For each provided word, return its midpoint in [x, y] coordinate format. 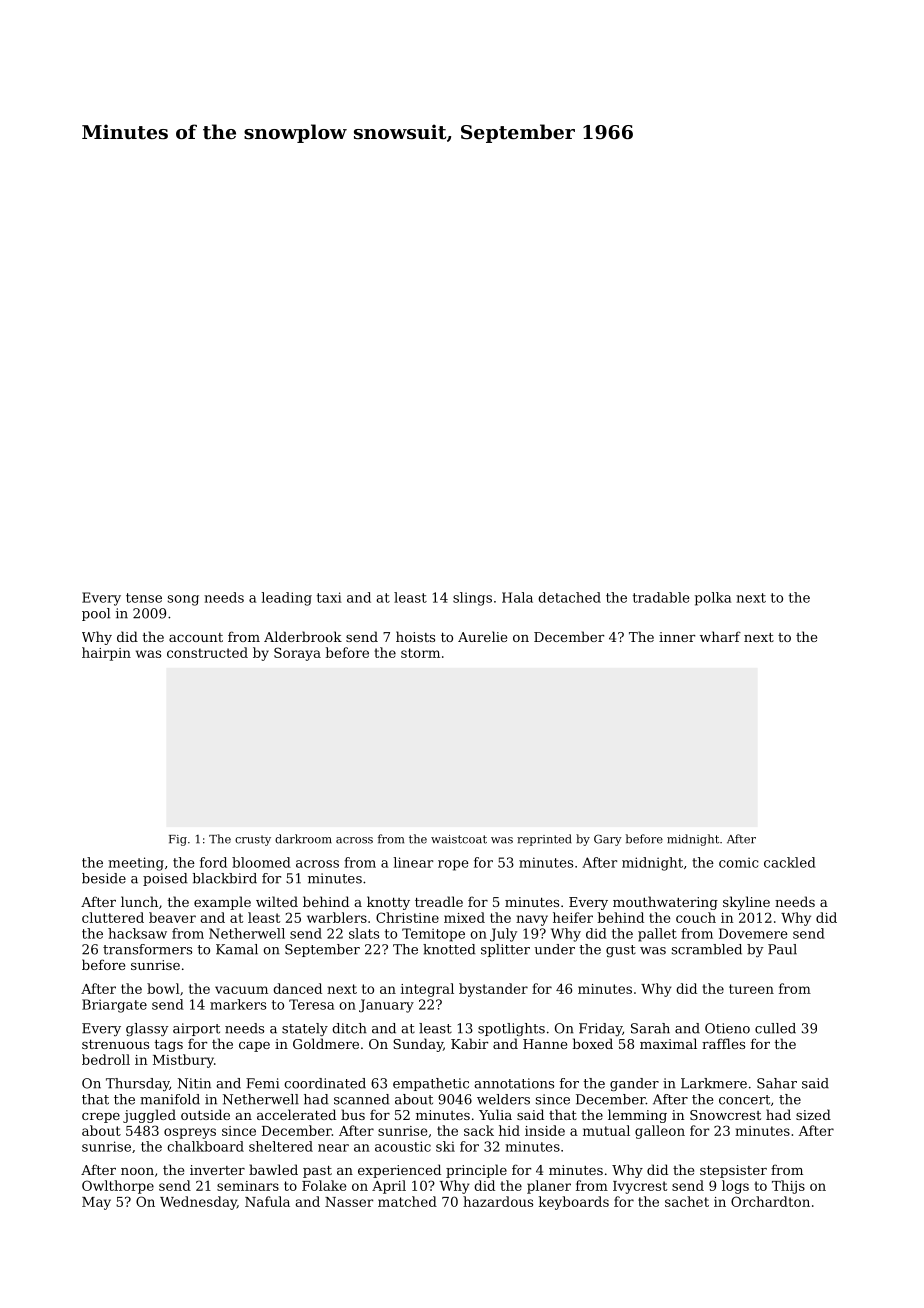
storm [420, 653]
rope [453, 865]
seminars [248, 1186]
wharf [720, 636]
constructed [207, 652]
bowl [163, 988]
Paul [782, 949]
